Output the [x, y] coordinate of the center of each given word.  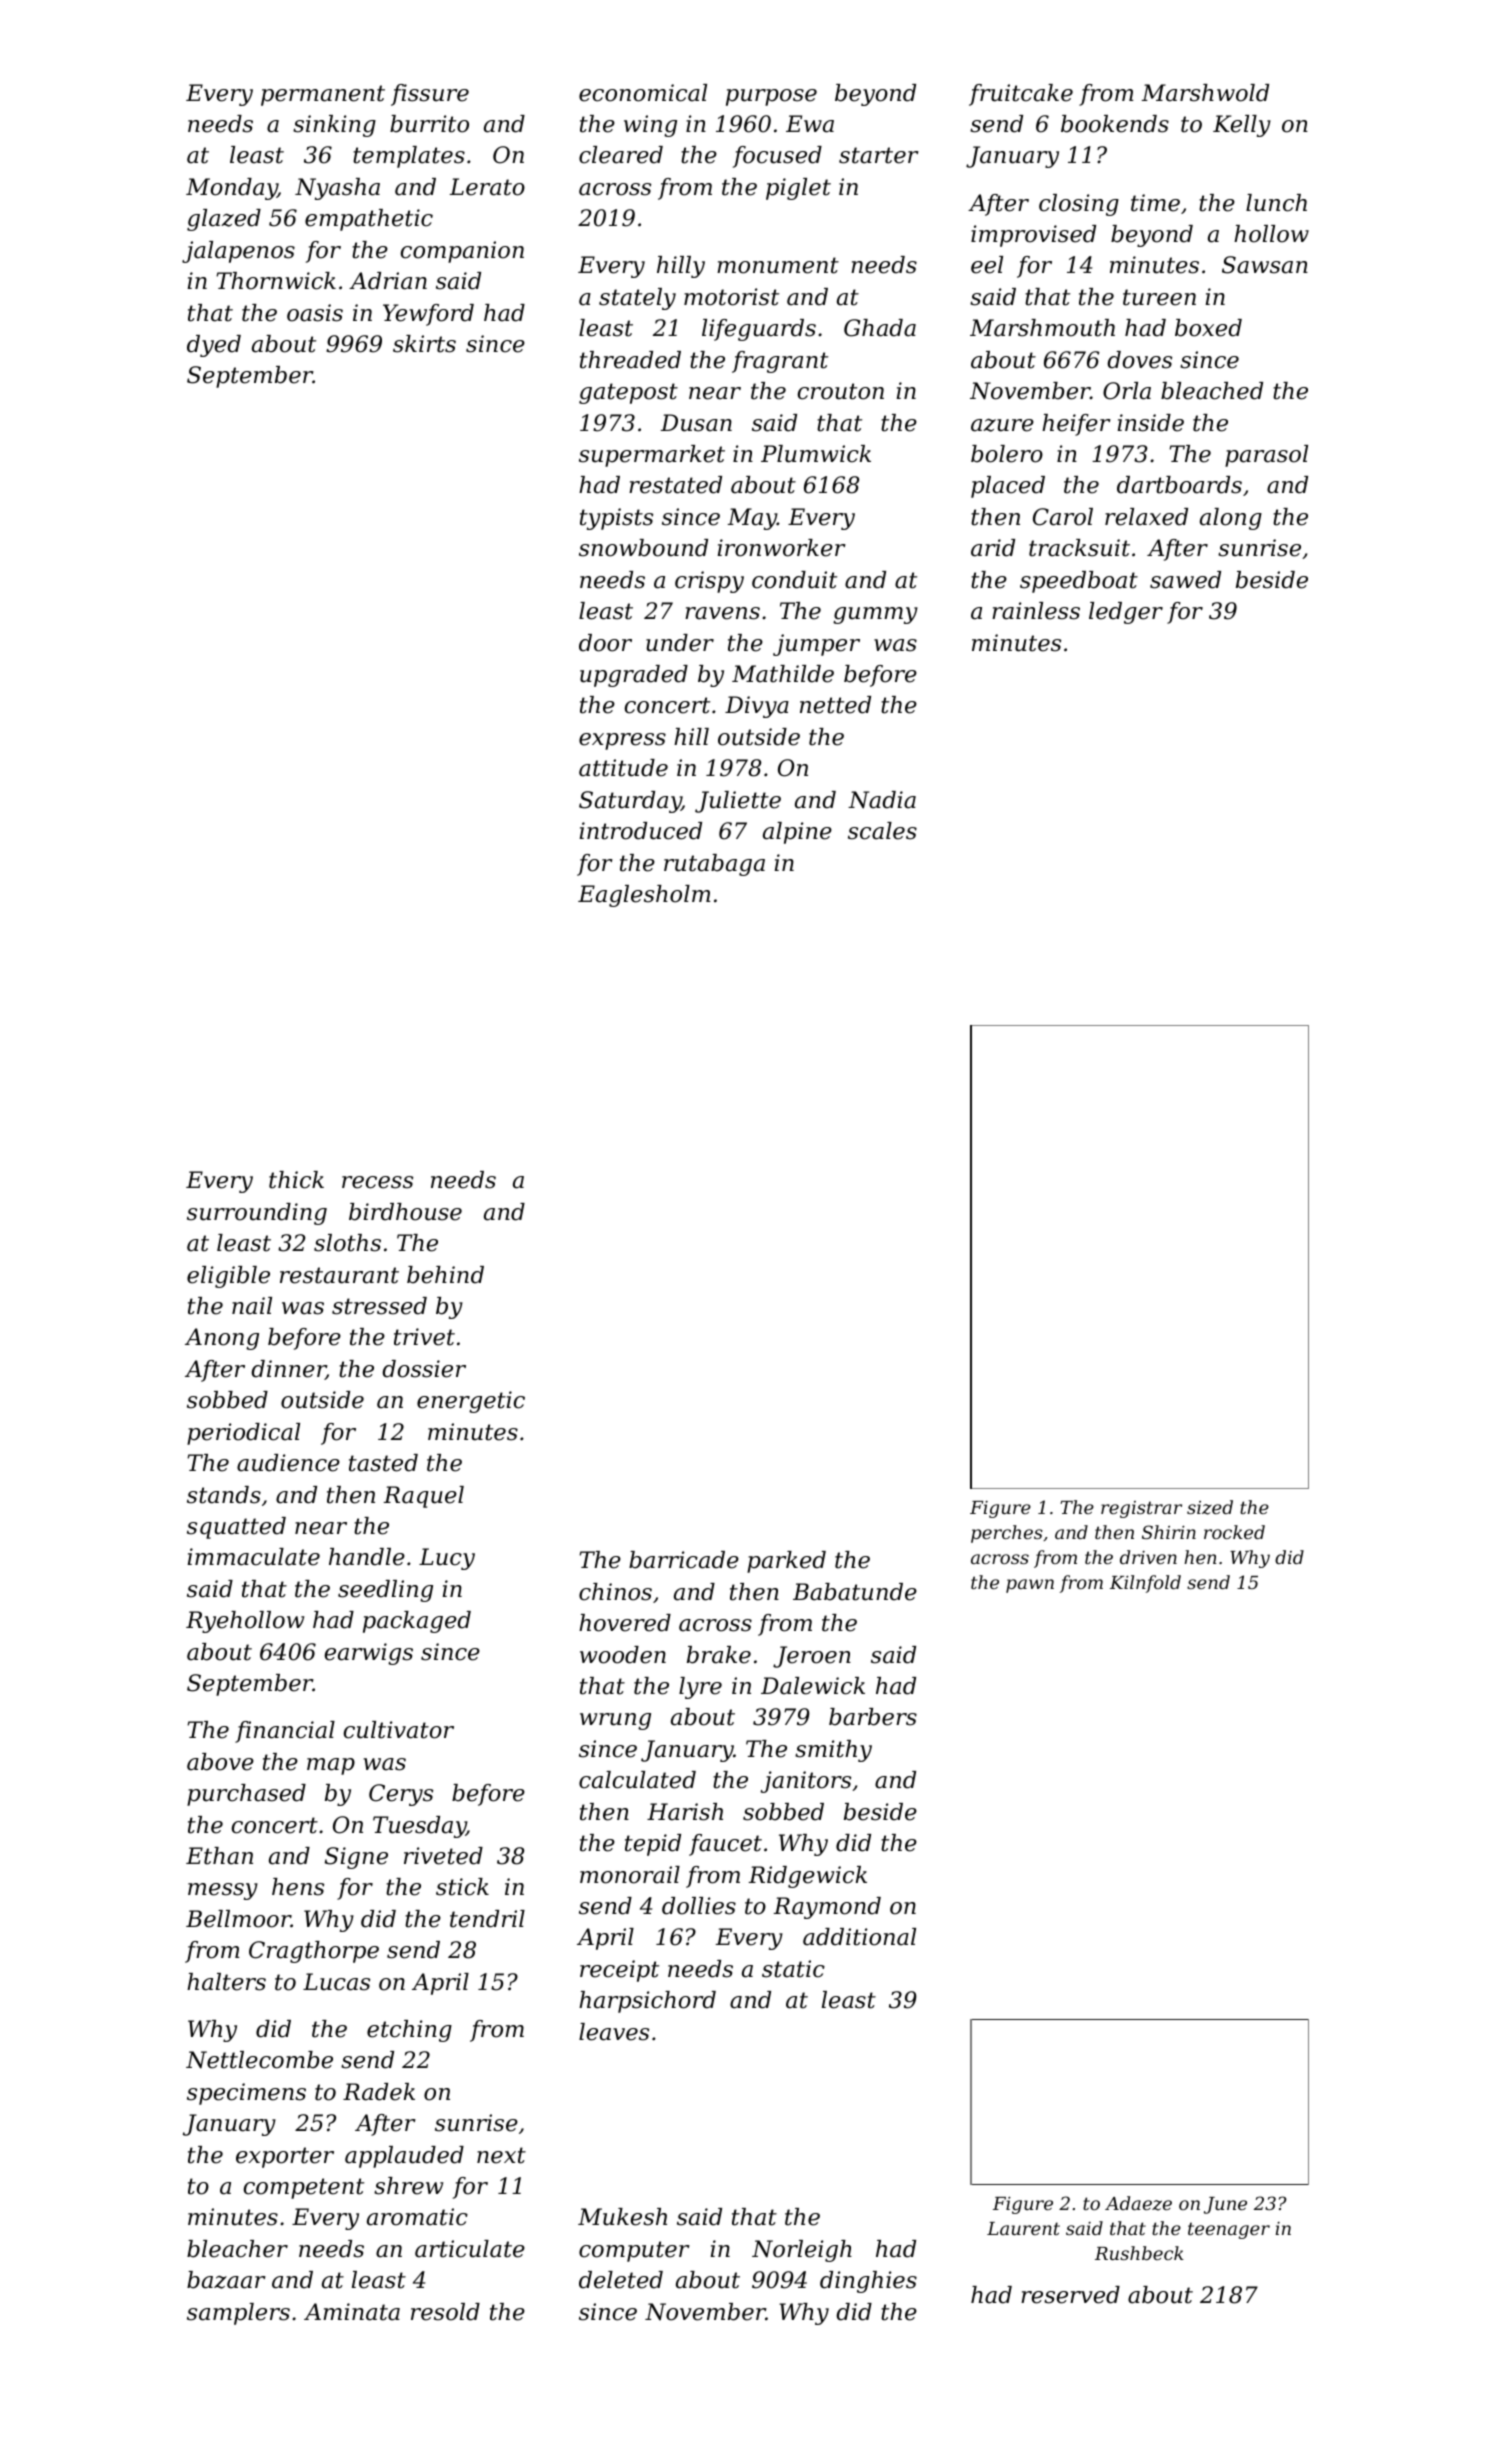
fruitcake [1021, 95]
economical [643, 93]
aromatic [417, 2217]
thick [296, 1180]
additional [859, 1937]
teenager [1229, 2230]
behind [445, 1275]
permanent [323, 95]
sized [1210, 1507]
